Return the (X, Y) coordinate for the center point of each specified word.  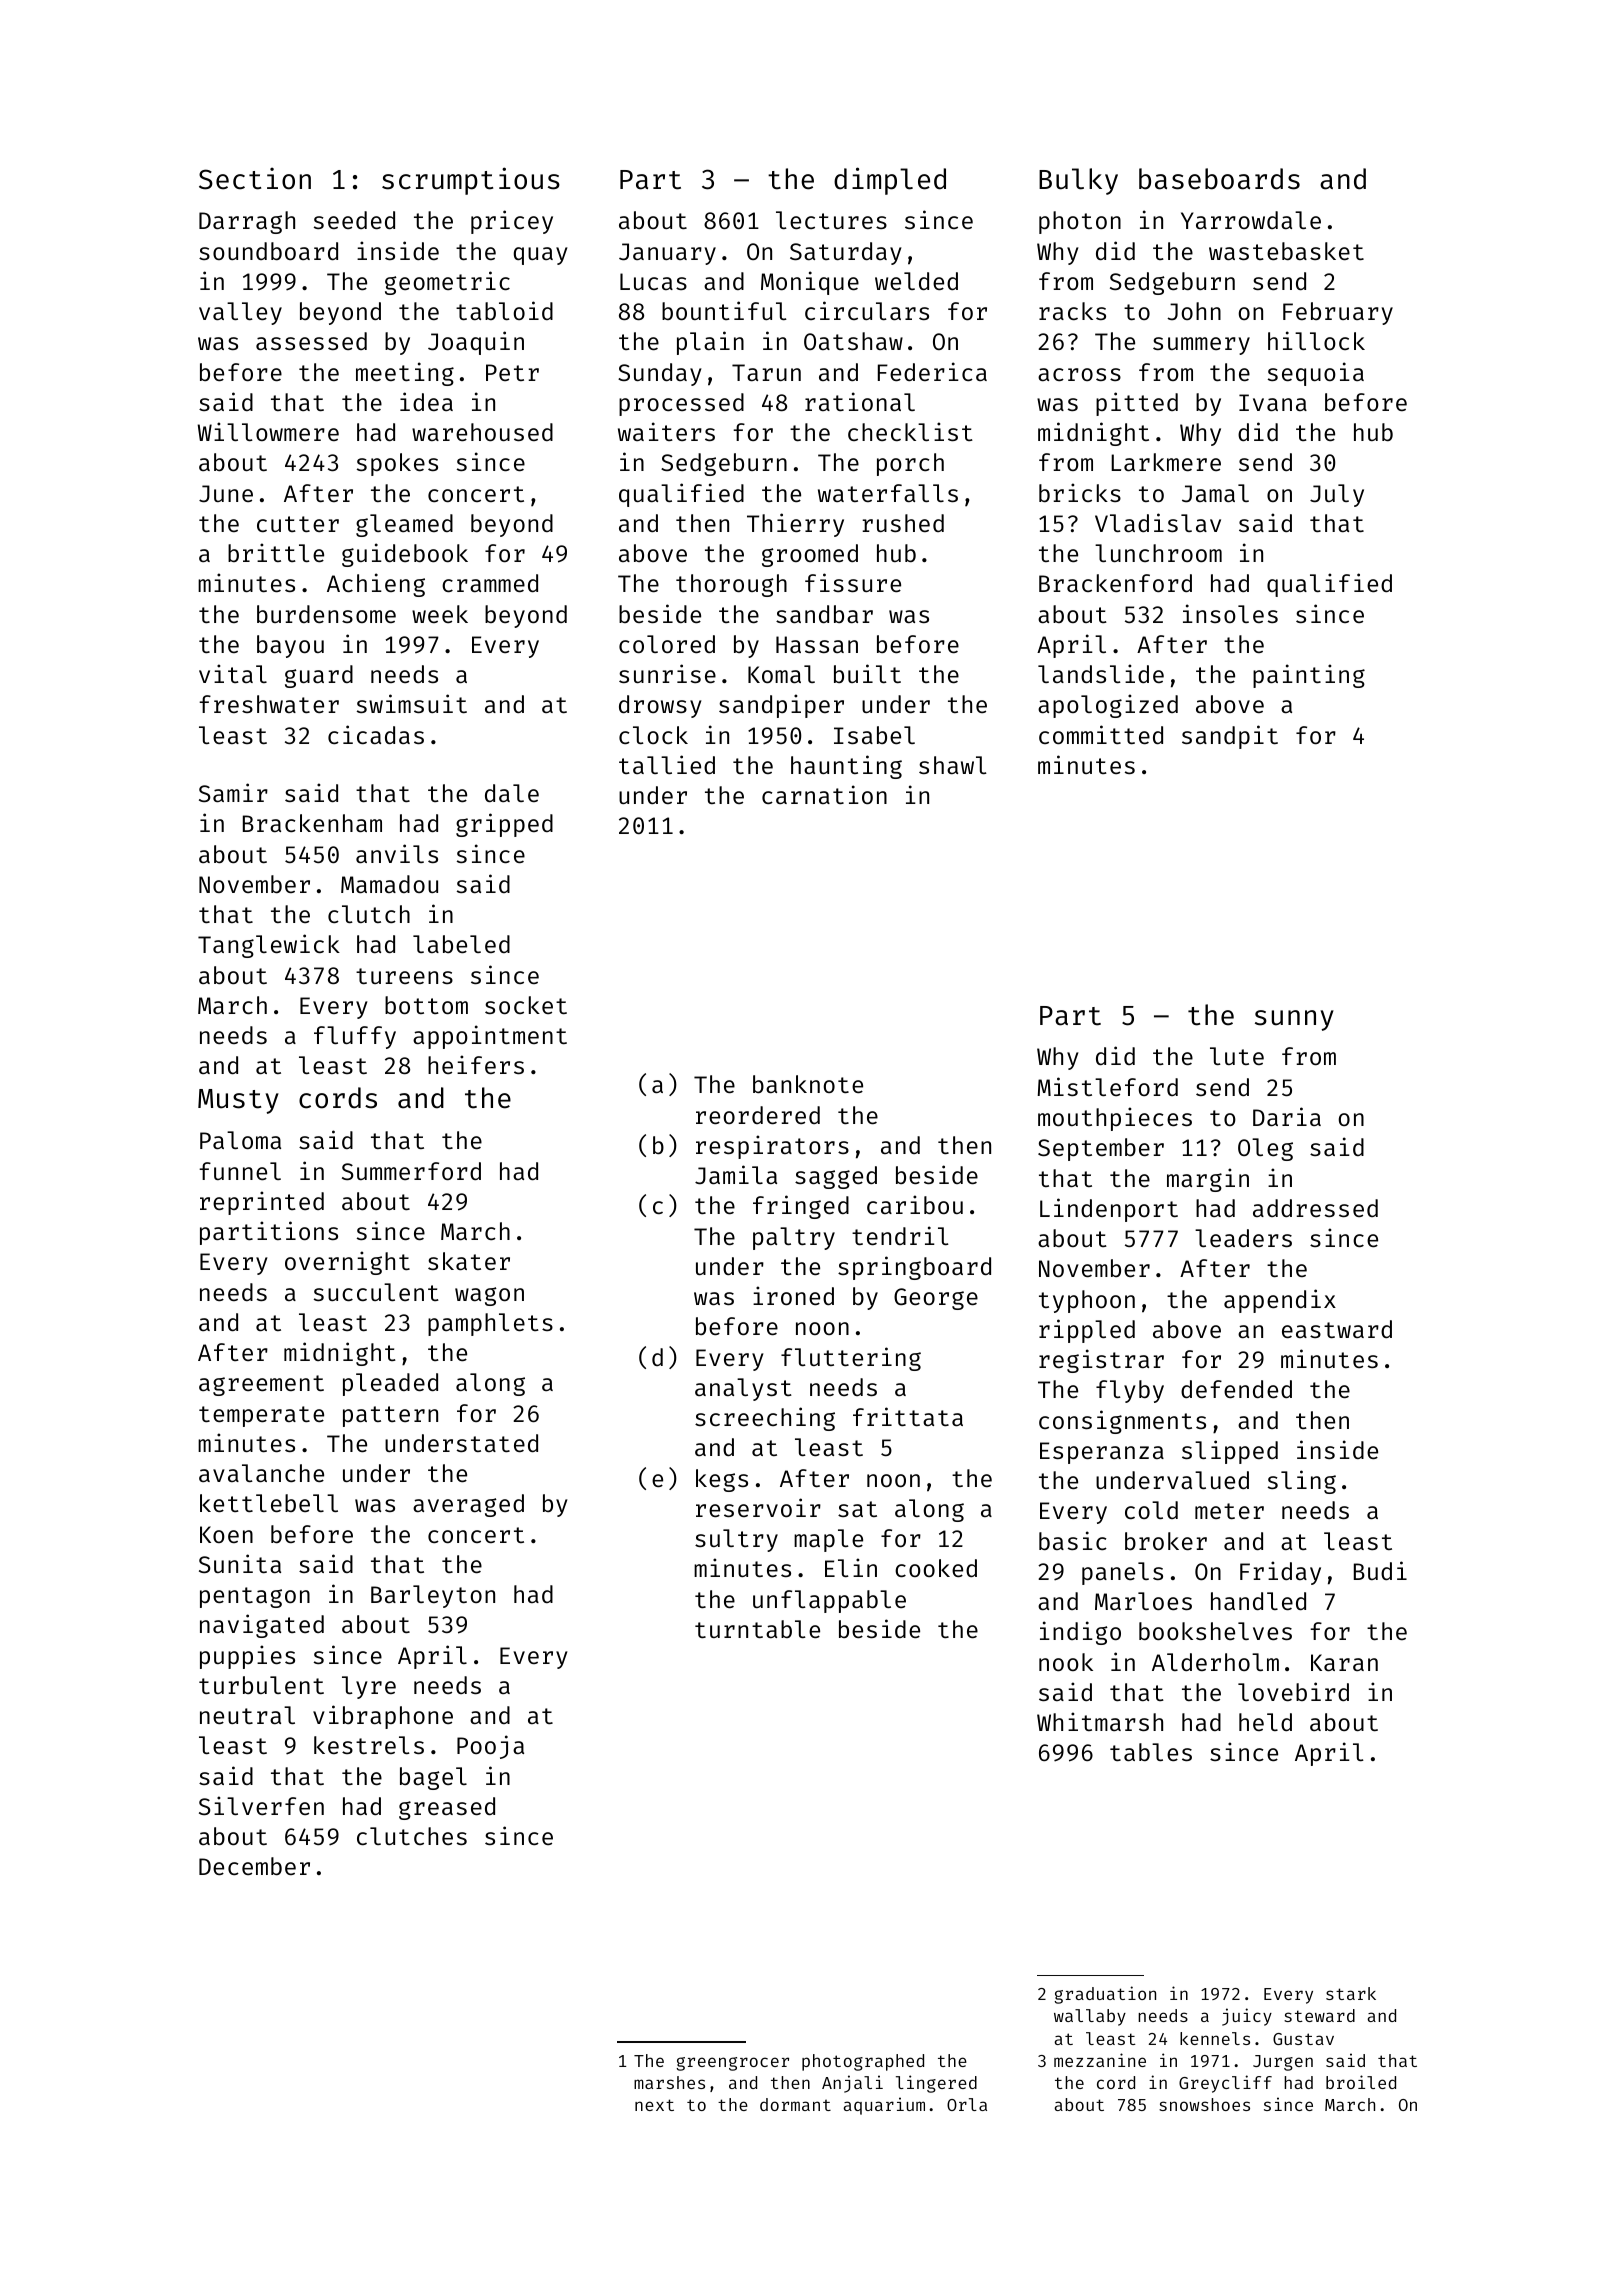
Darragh (247, 222)
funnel (240, 1171)
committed (1101, 734)
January (667, 254)
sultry (736, 1540)
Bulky (1078, 181)
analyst (743, 1389)
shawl (953, 765)
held (1265, 1722)
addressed (1315, 1208)
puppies (247, 1657)
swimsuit (412, 703)
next (654, 2105)
